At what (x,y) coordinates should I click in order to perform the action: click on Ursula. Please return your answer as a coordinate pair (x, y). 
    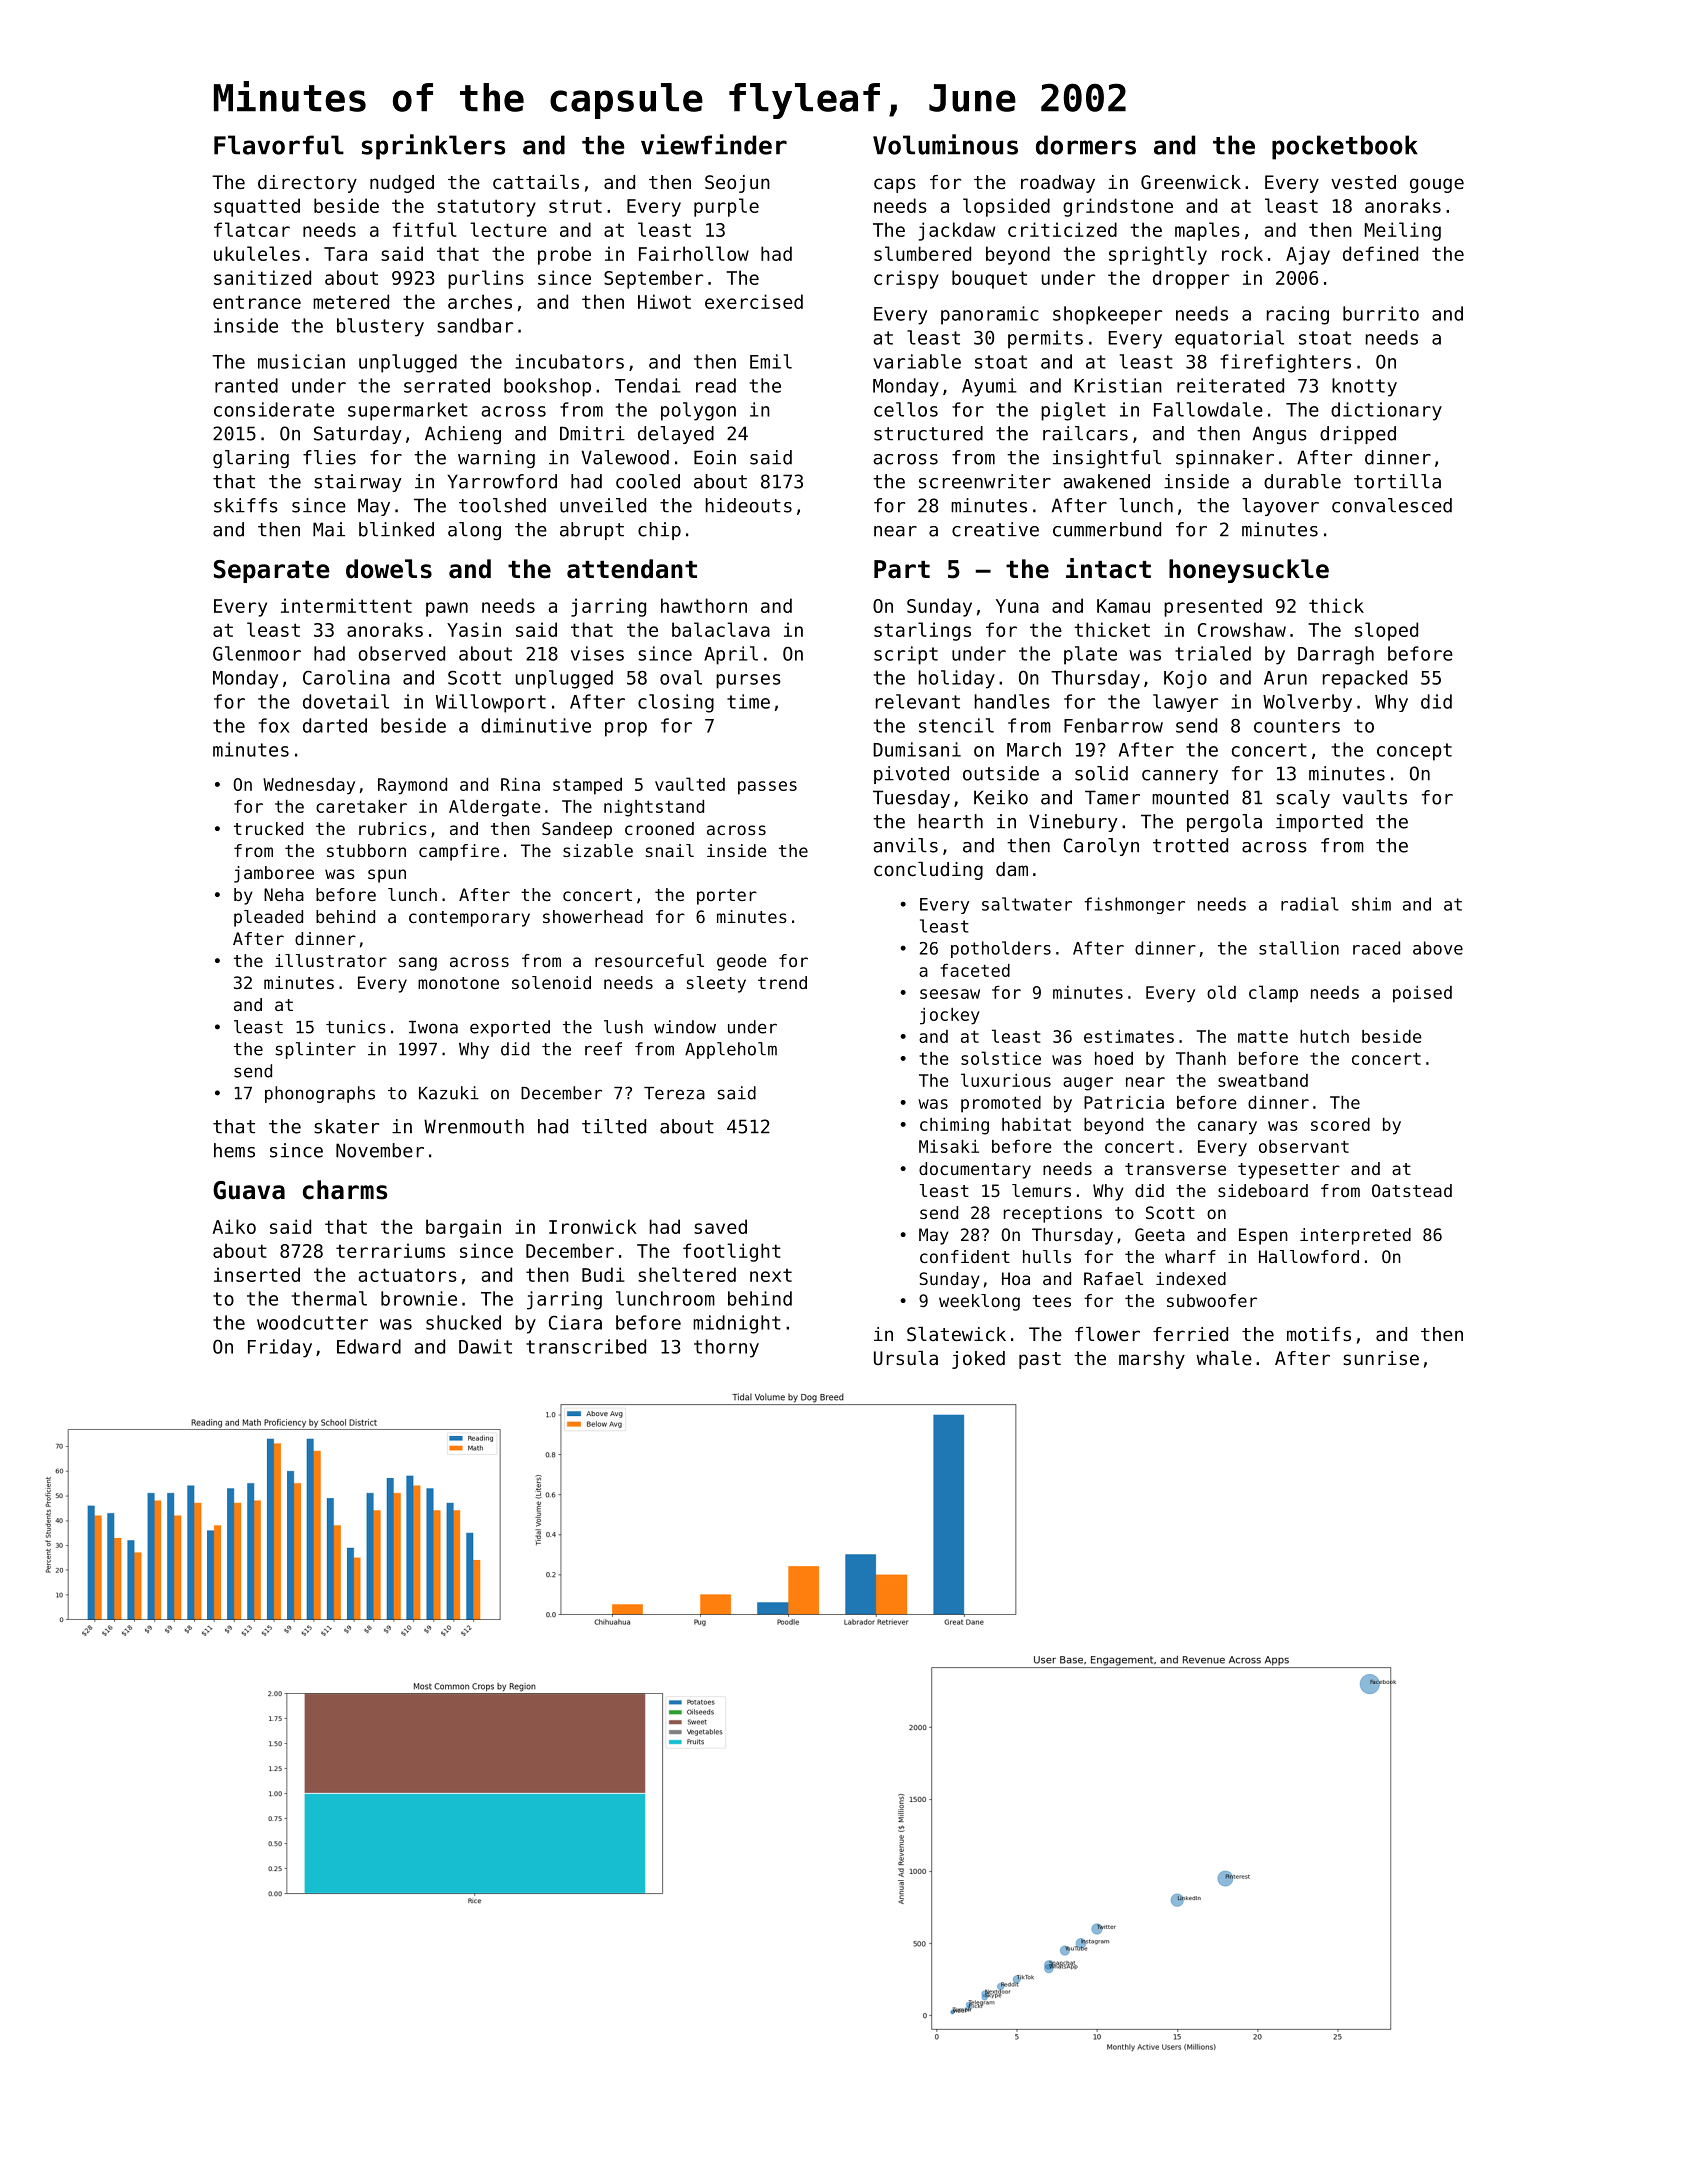
    Looking at the image, I should click on (906, 1358).
